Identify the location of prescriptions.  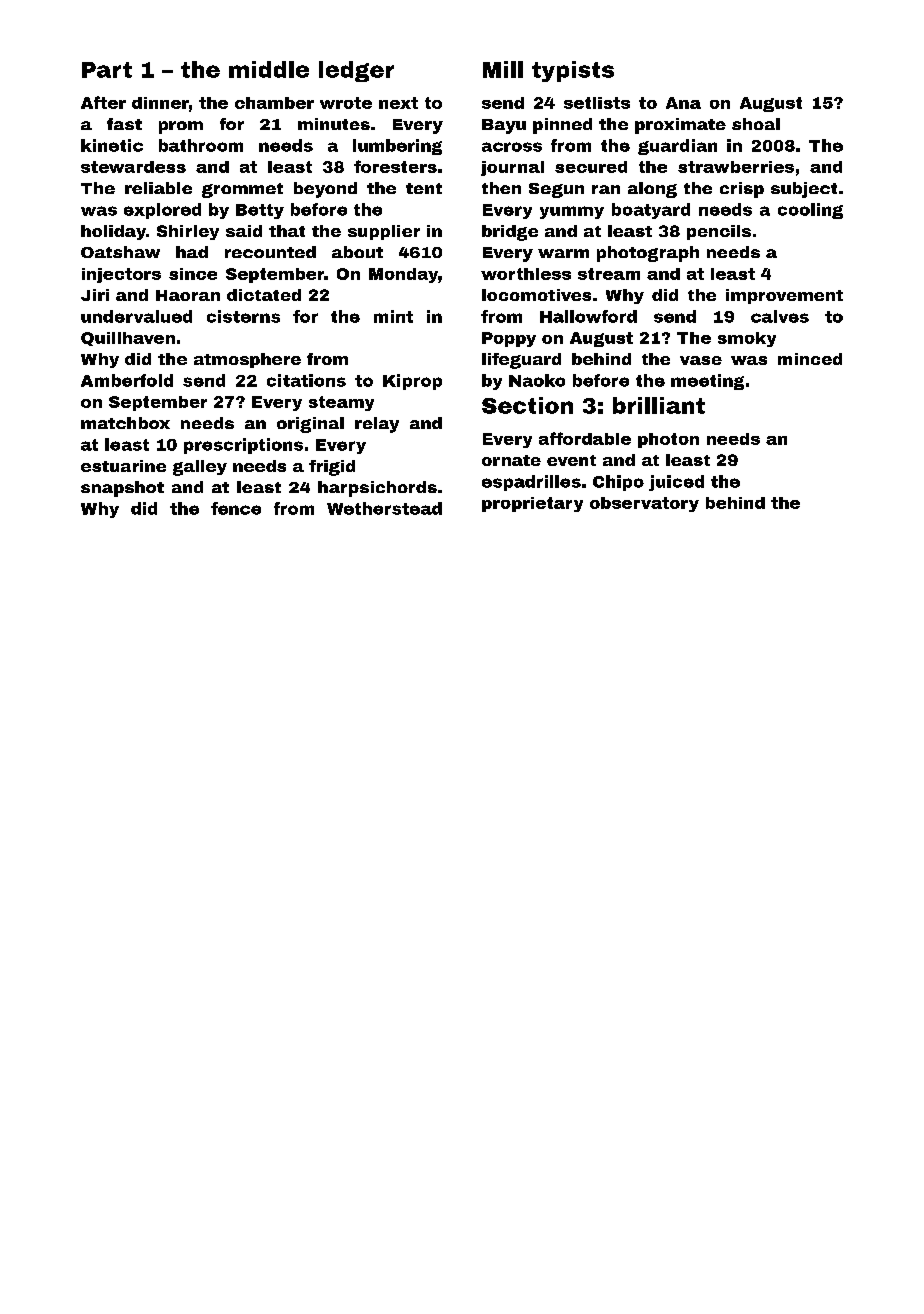
(243, 446).
